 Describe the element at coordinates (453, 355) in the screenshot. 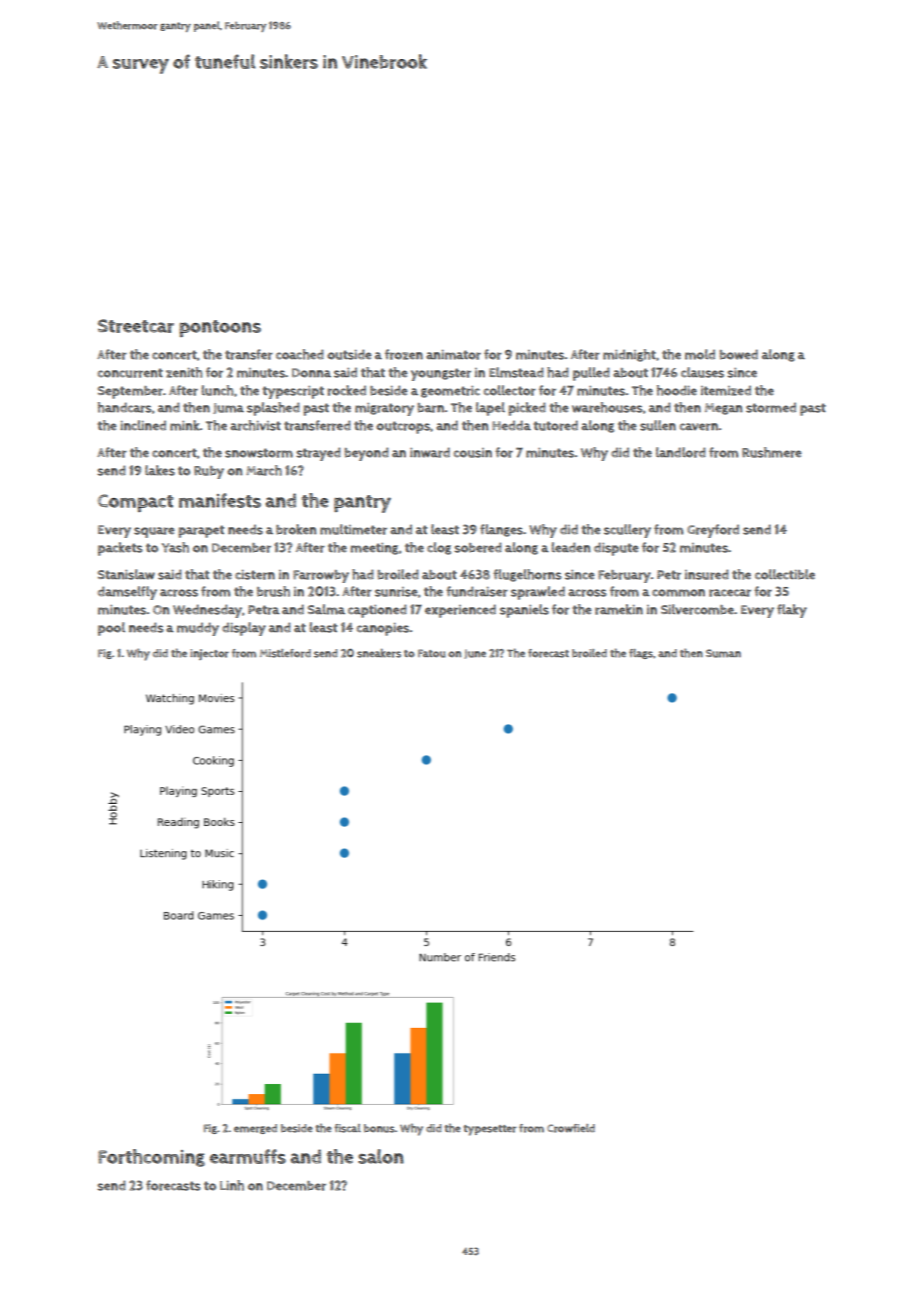

I see `animator` at that location.
